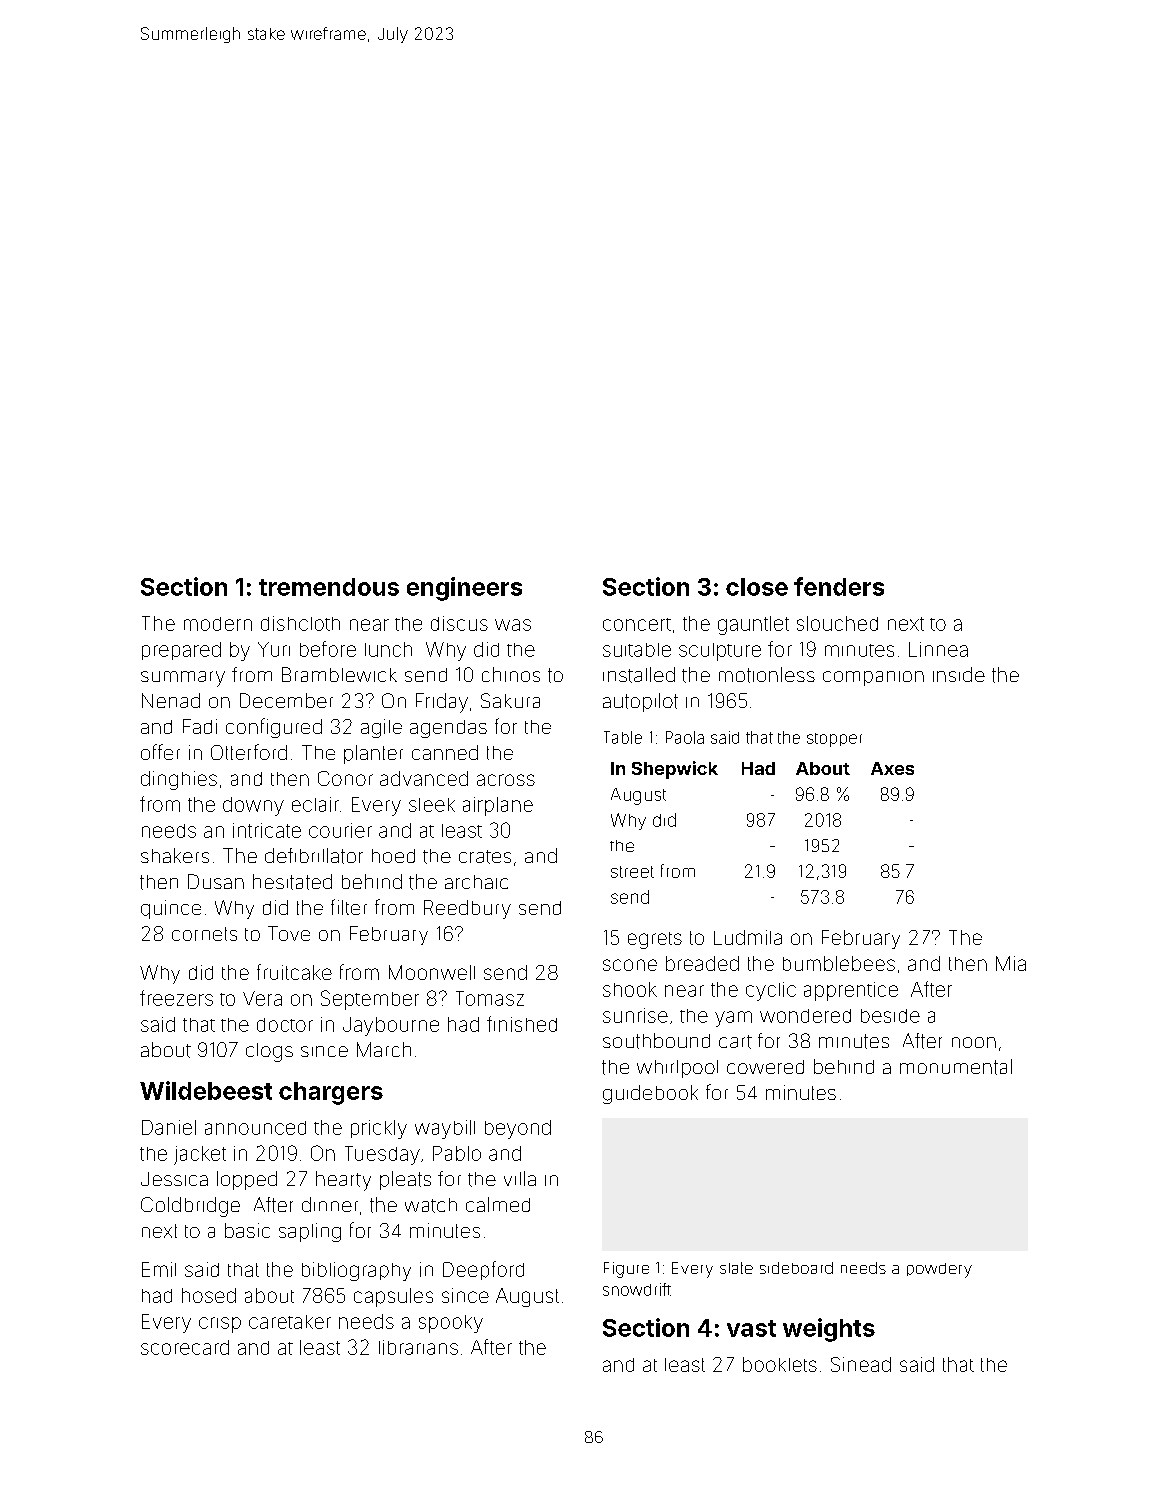 The width and height of the screenshot is (1168, 1512). What do you see at coordinates (939, 1270) in the screenshot?
I see `powdery` at bounding box center [939, 1270].
